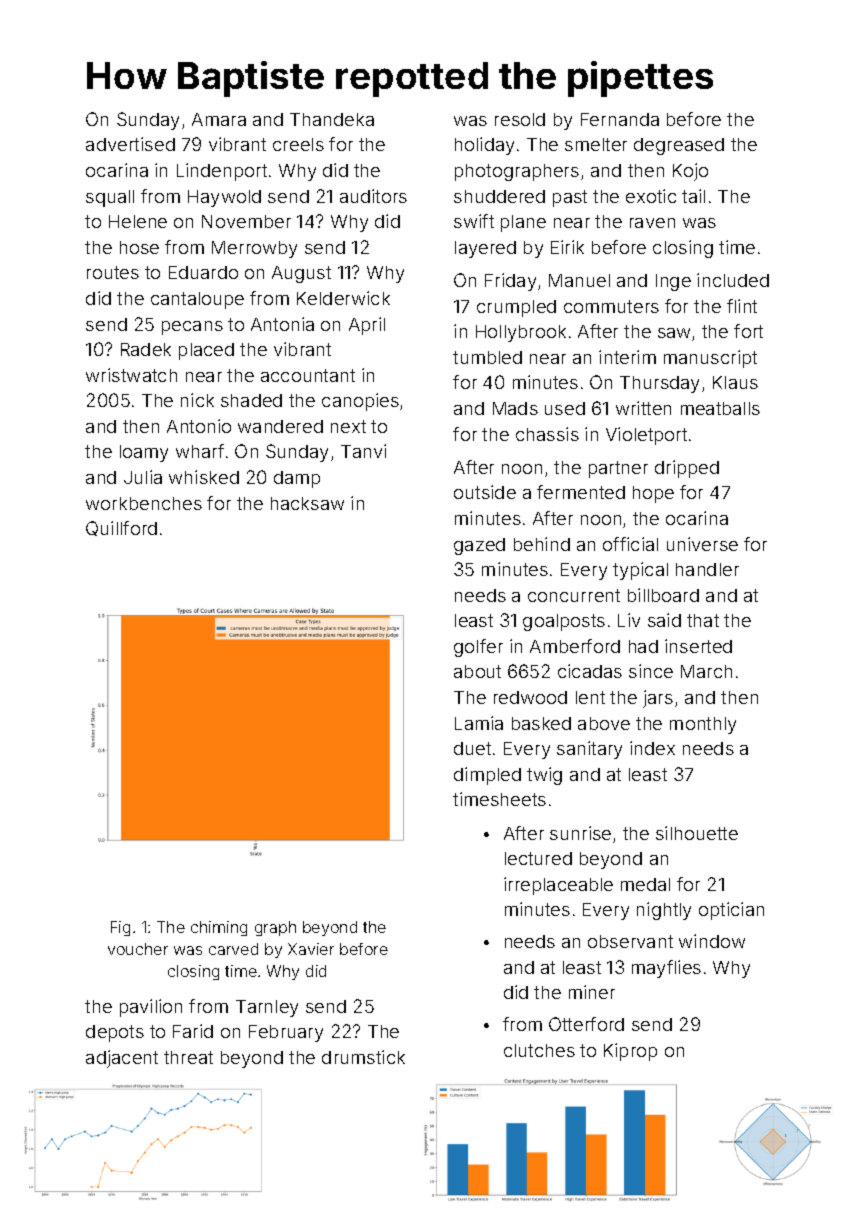  What do you see at coordinates (363, 1057) in the document?
I see `drumstick` at bounding box center [363, 1057].
